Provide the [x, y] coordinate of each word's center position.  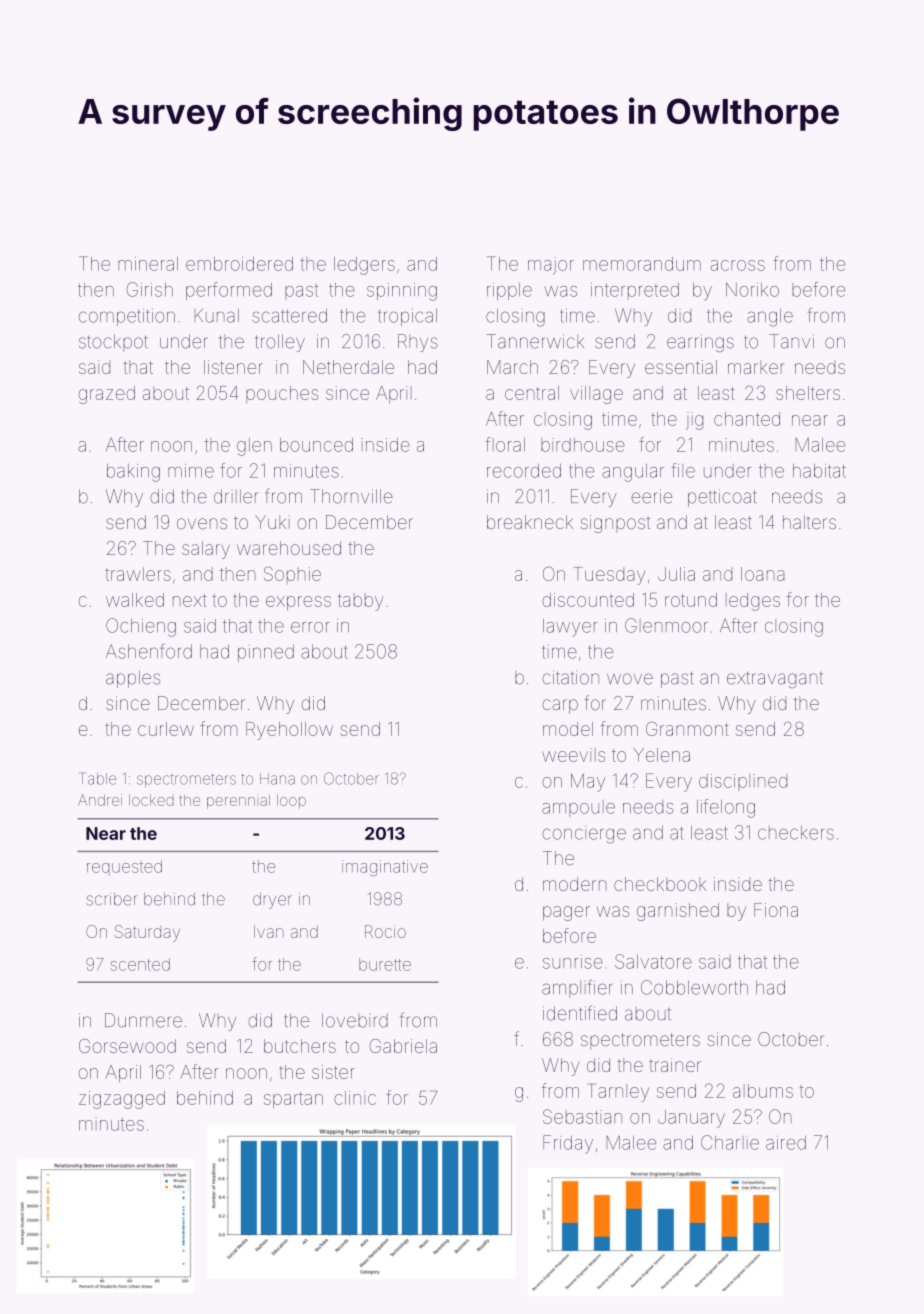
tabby [360, 602]
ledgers [364, 266]
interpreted [635, 291]
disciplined [743, 782]
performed [229, 291]
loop [291, 801]
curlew [166, 729]
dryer [272, 901]
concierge [584, 836]
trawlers [138, 574]
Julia [676, 574]
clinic [355, 1098]
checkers [796, 833]
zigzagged [122, 1100]
